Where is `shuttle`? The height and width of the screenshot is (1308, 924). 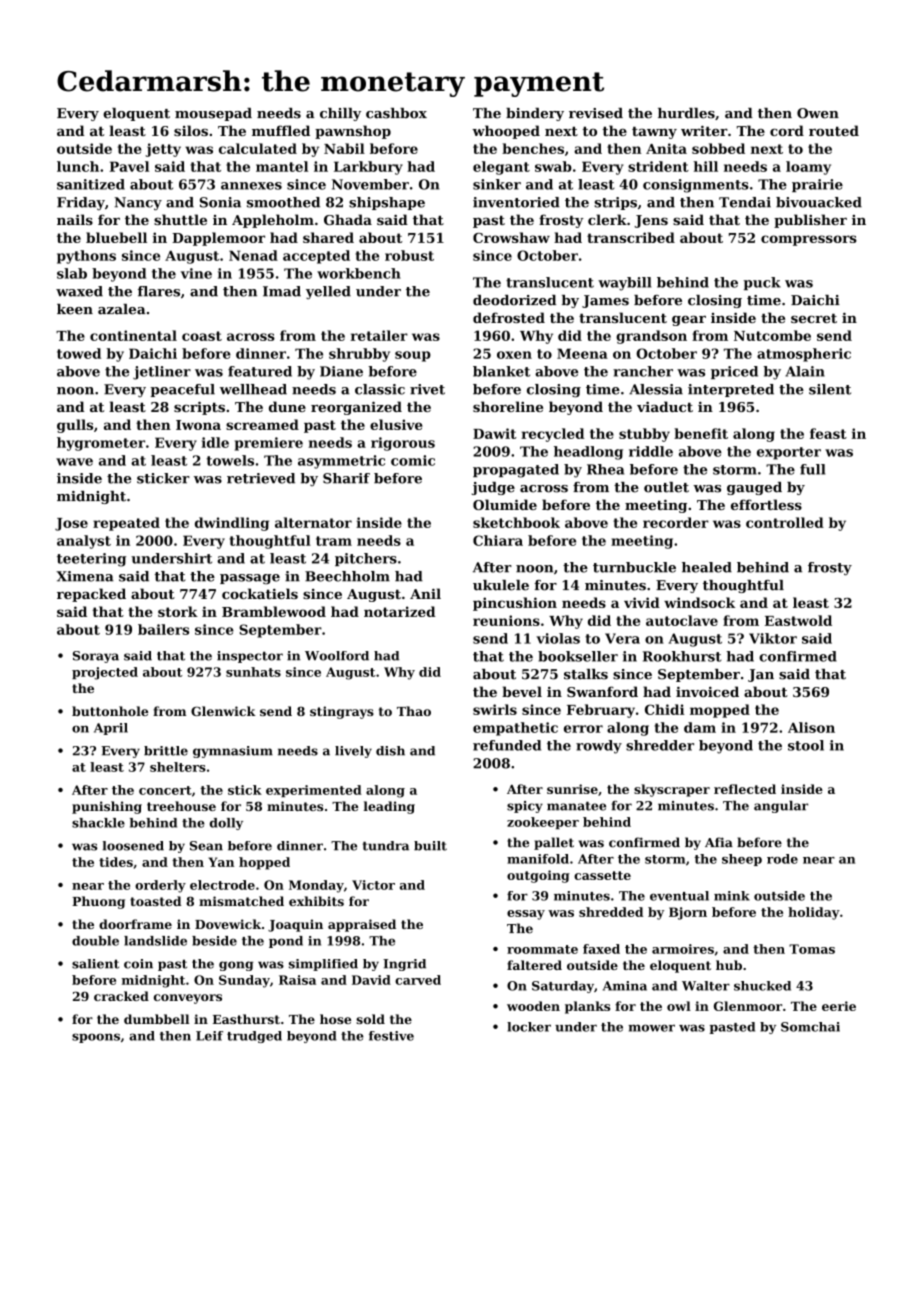
shuttle is located at coordinates (180, 219).
